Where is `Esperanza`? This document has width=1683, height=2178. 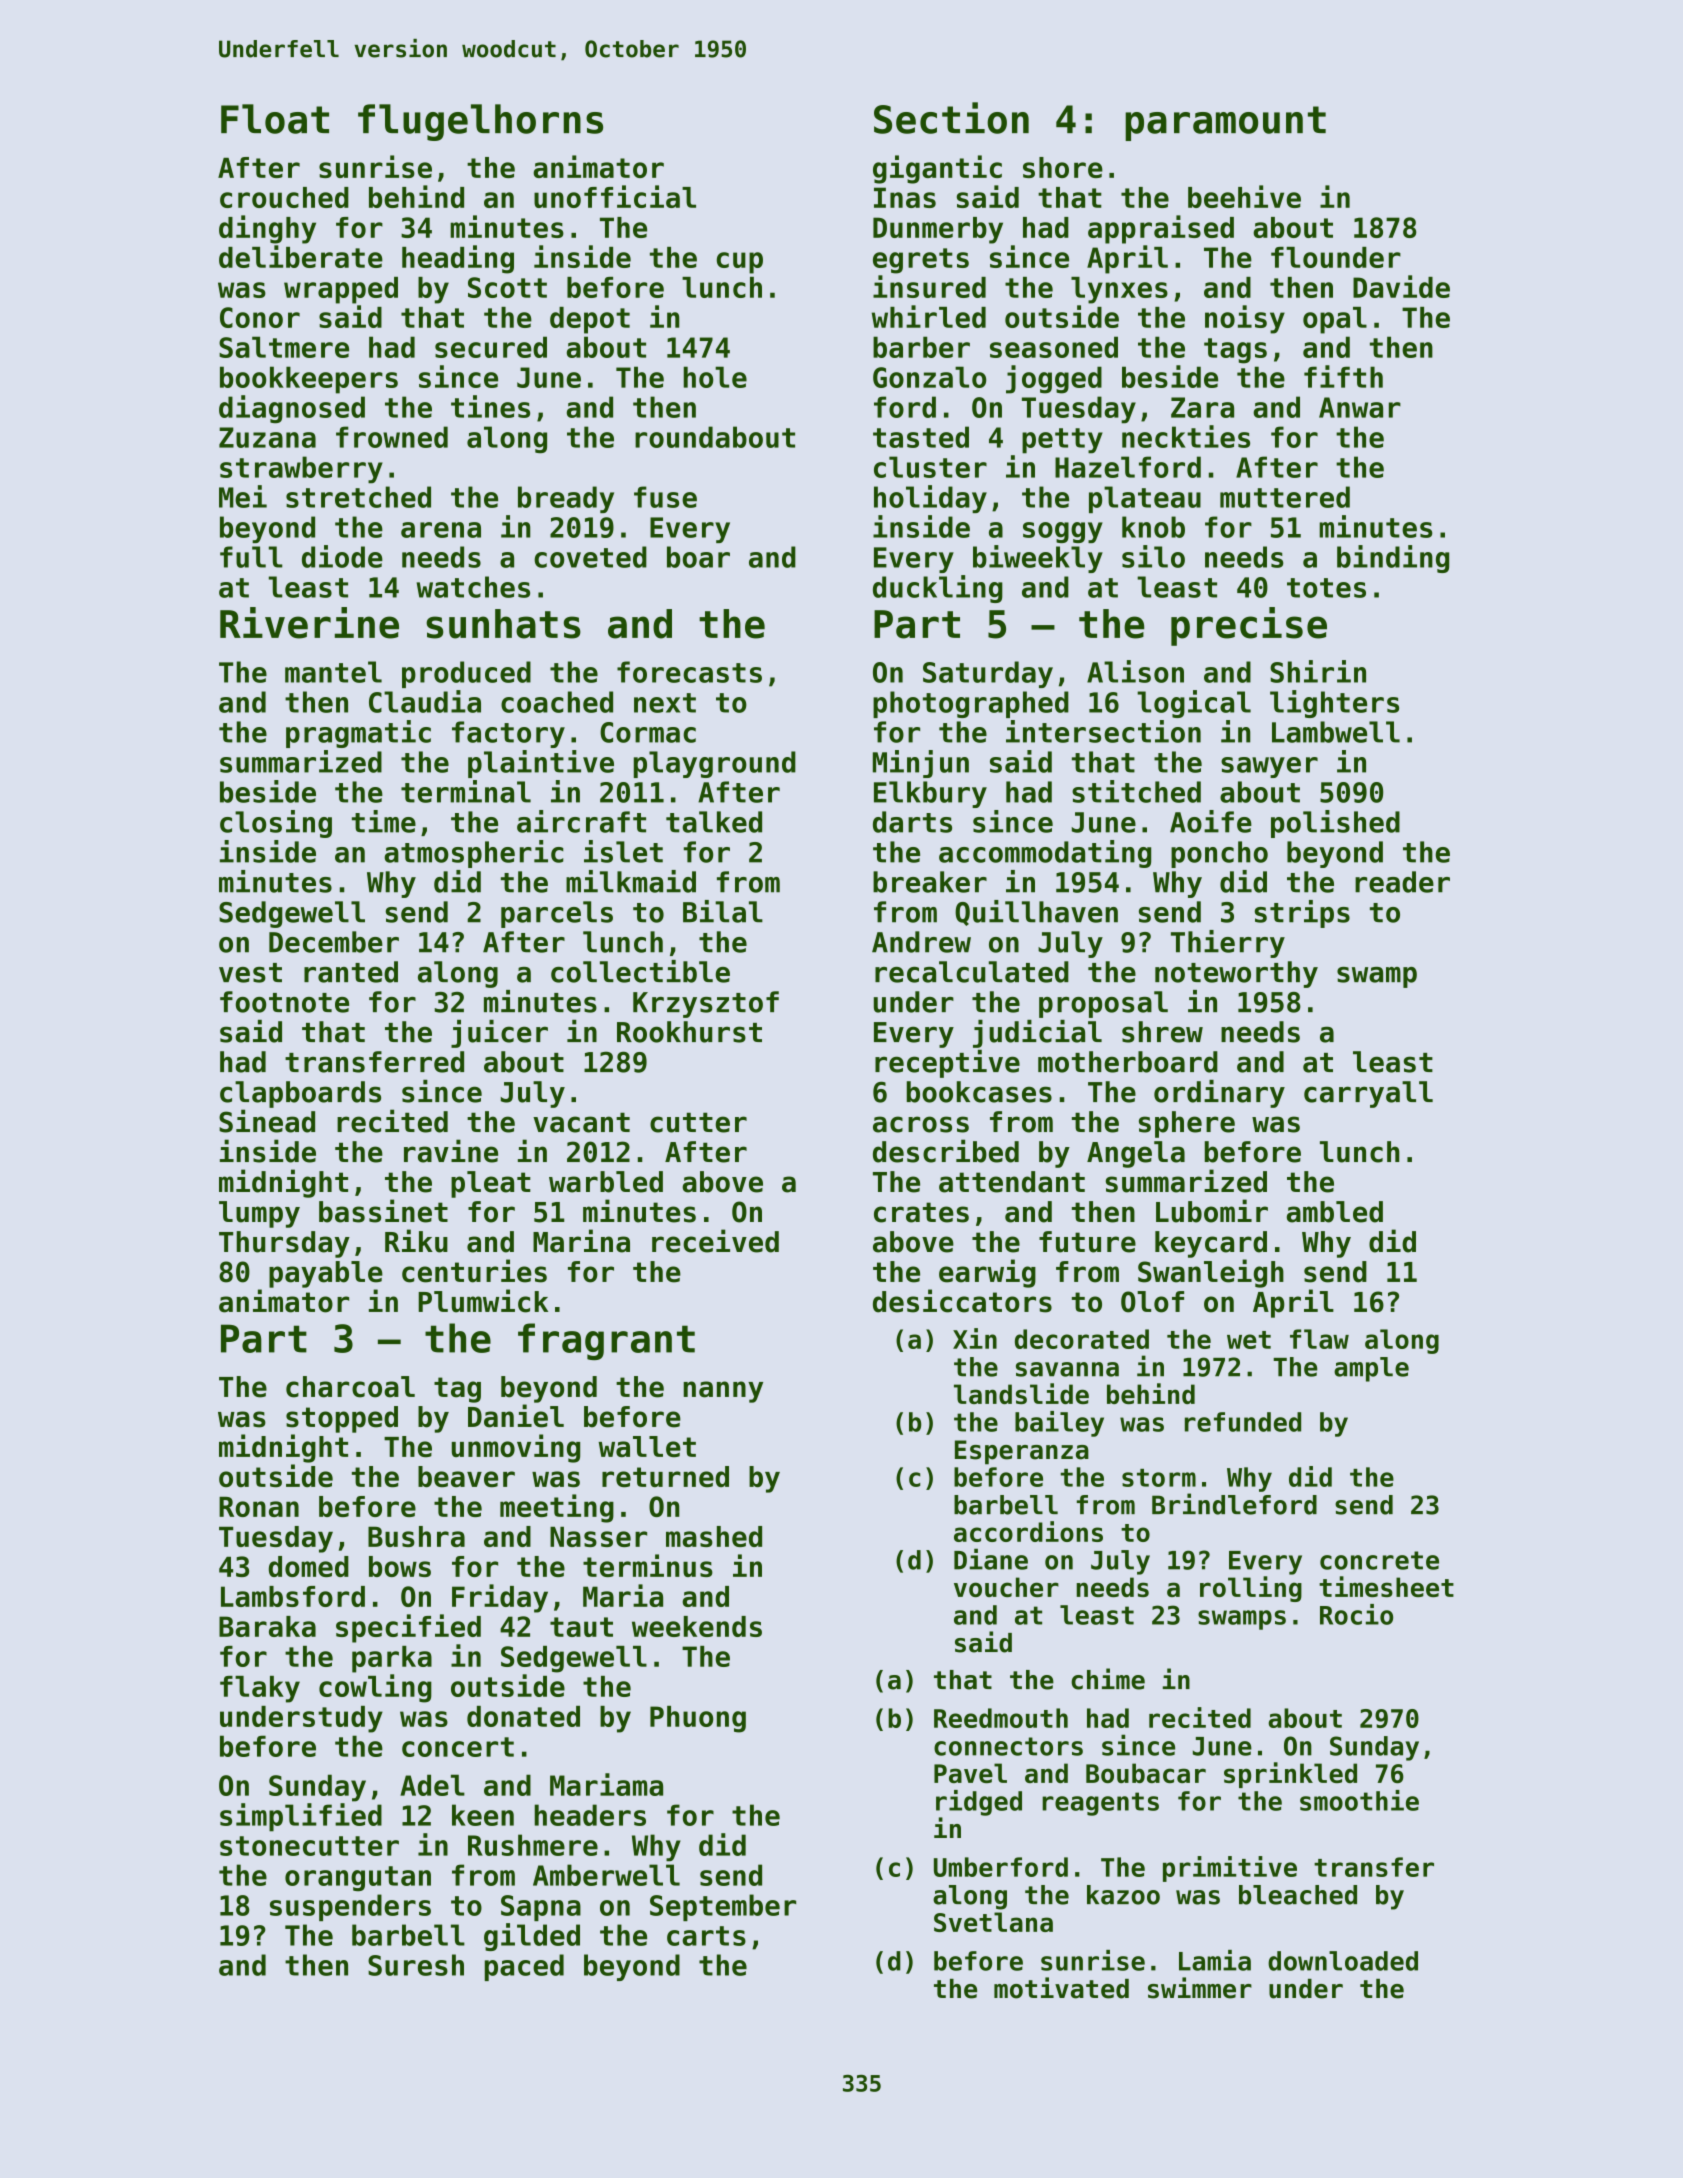
Esperanza is located at coordinates (1022, 1452).
